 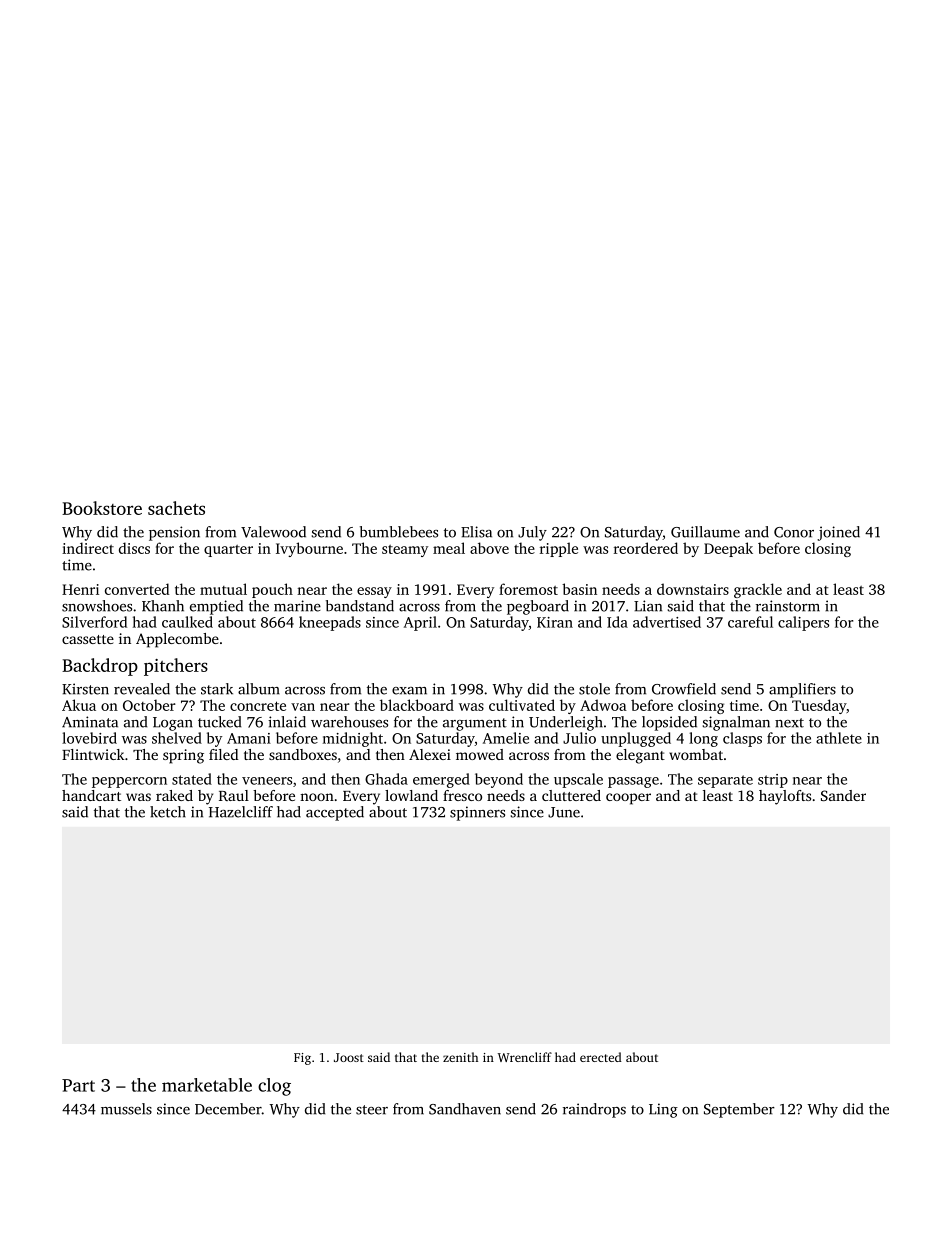 What do you see at coordinates (477, 813) in the document?
I see `spinners` at bounding box center [477, 813].
